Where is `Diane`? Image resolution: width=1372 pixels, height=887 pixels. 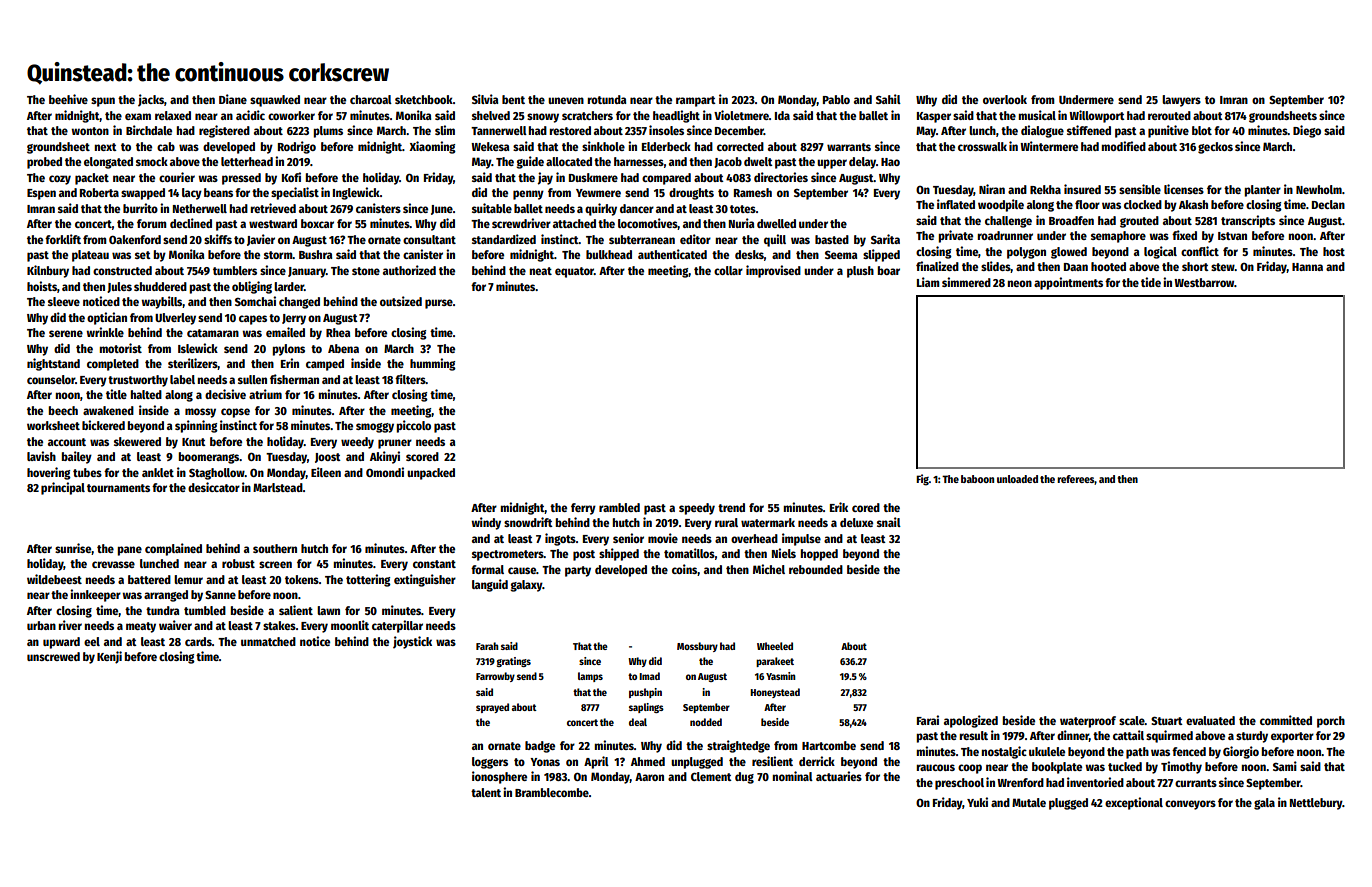
Diane is located at coordinates (233, 99).
